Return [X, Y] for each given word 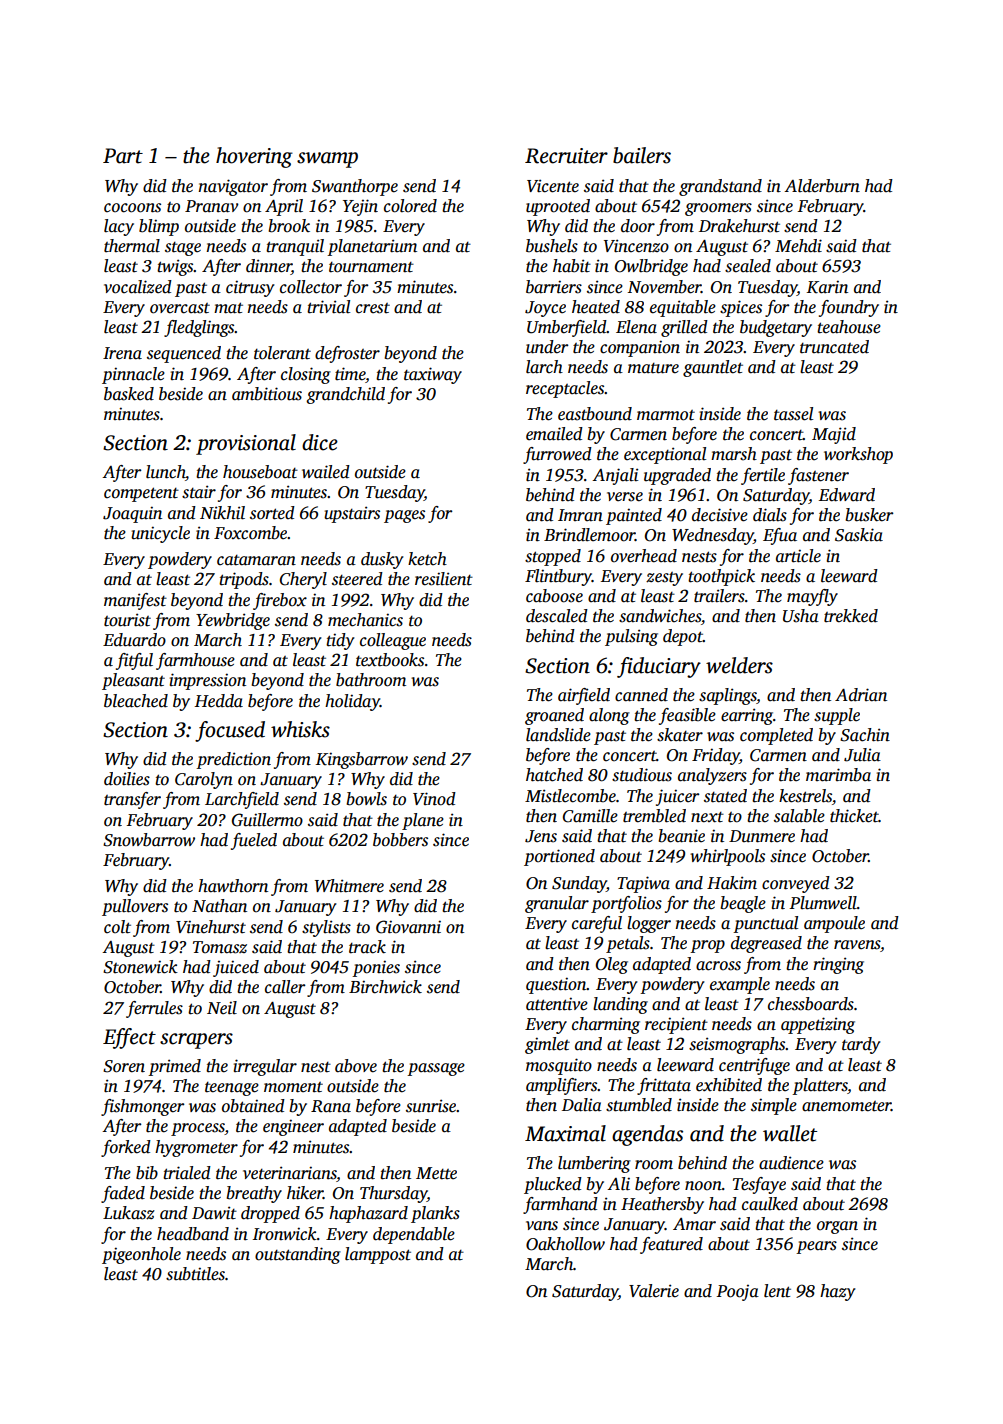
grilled [684, 328]
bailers [642, 155]
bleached [136, 701]
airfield [584, 696]
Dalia [582, 1105]
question [556, 985]
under [547, 347]
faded [123, 1194]
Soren [124, 1066]
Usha [801, 616]
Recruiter [566, 156]
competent [141, 494]
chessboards [811, 1004]
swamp [327, 160]
